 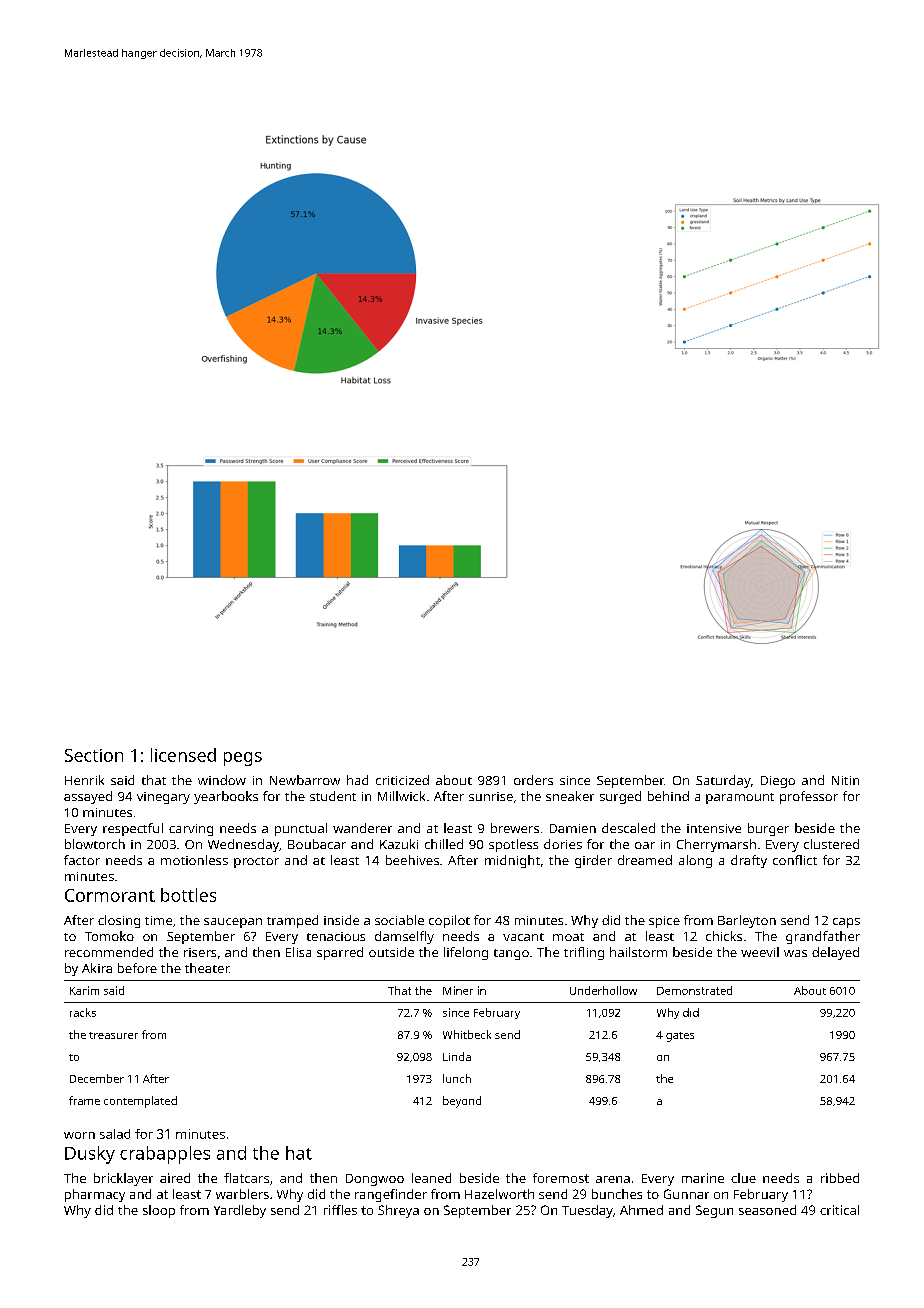 What do you see at coordinates (491, 796) in the screenshot?
I see `sunrise` at bounding box center [491, 796].
